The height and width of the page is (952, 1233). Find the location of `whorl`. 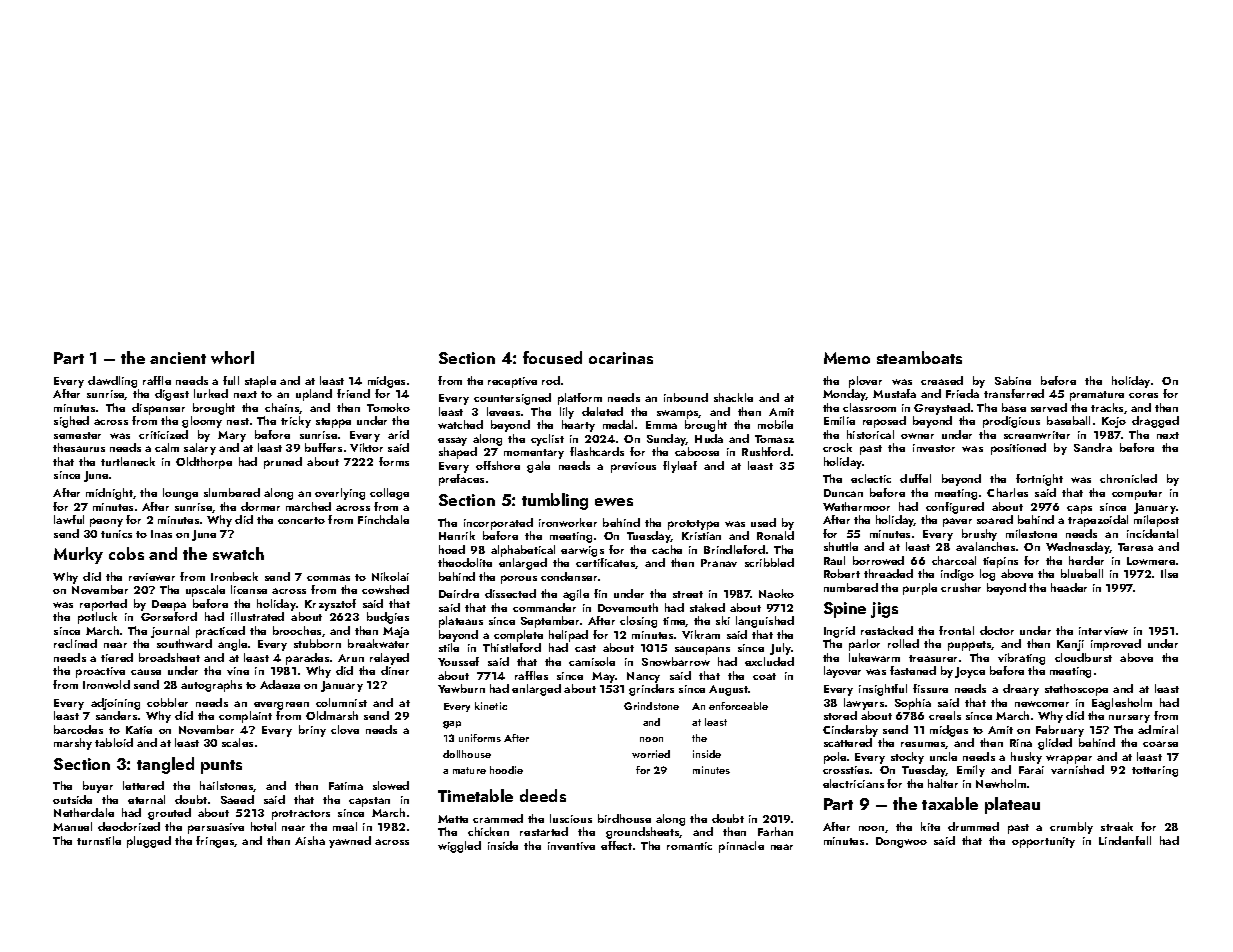

whorl is located at coordinates (232, 357).
